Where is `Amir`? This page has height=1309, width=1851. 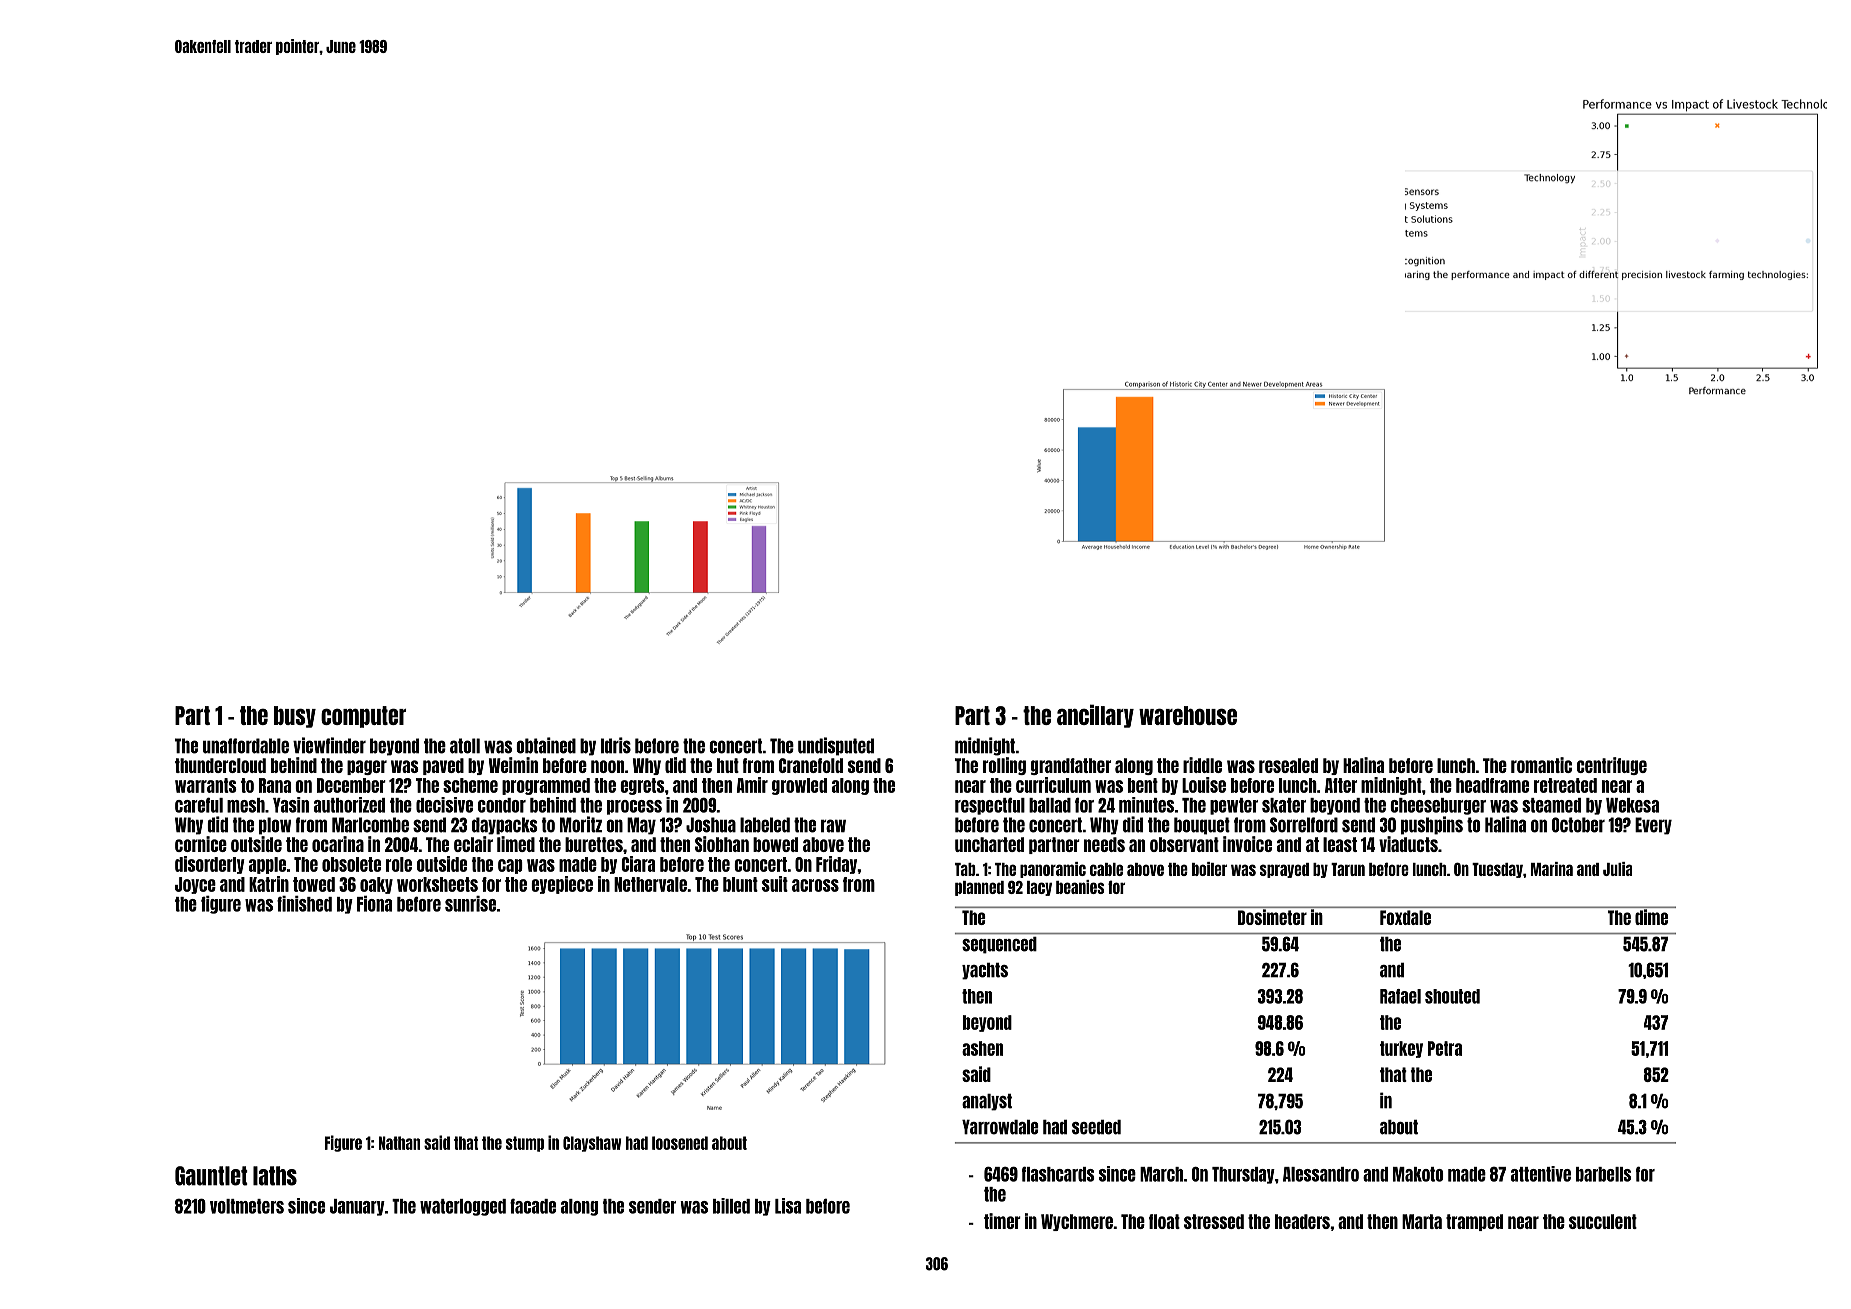
Amir is located at coordinates (752, 785).
